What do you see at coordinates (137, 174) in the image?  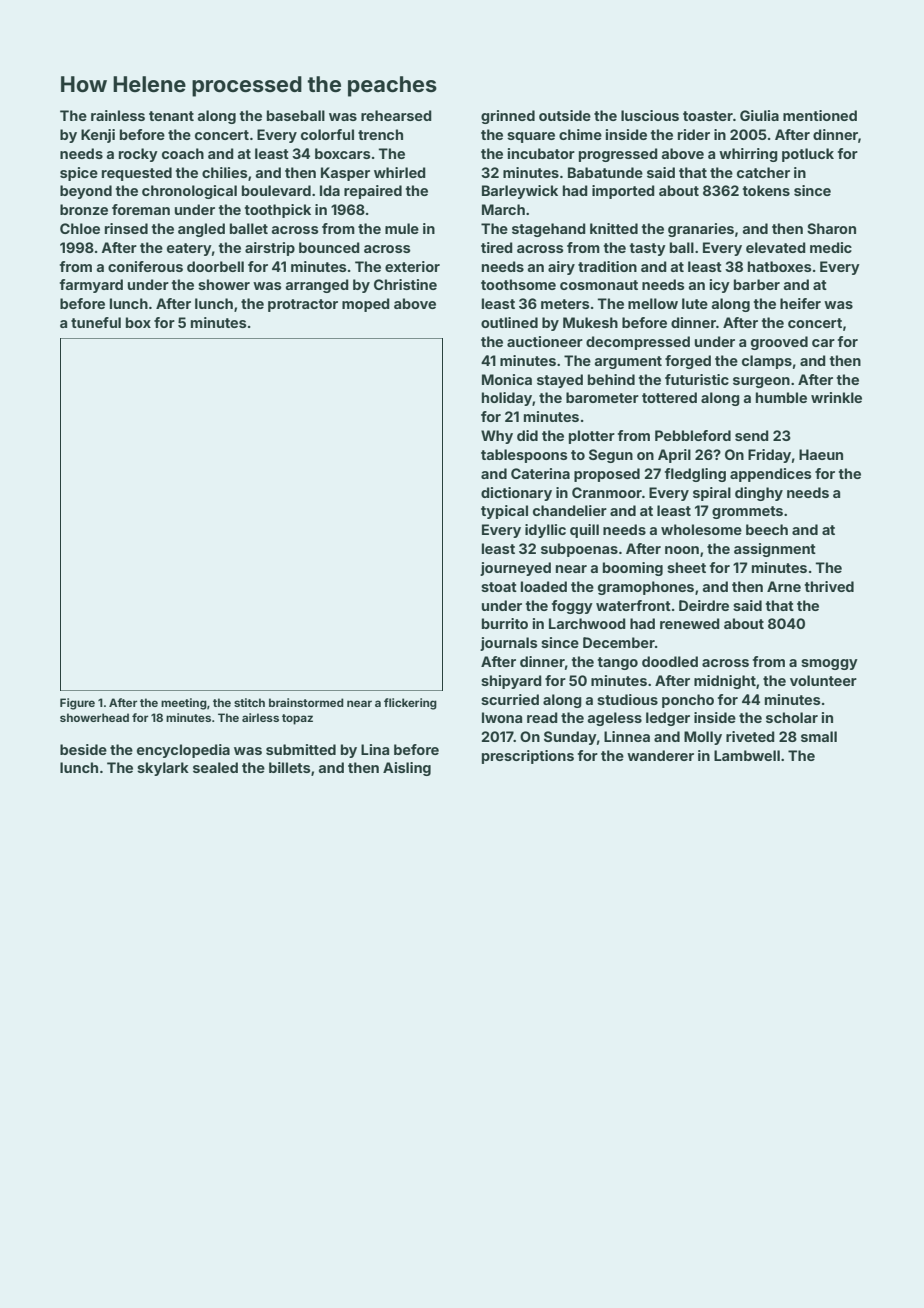 I see `requested` at bounding box center [137, 174].
